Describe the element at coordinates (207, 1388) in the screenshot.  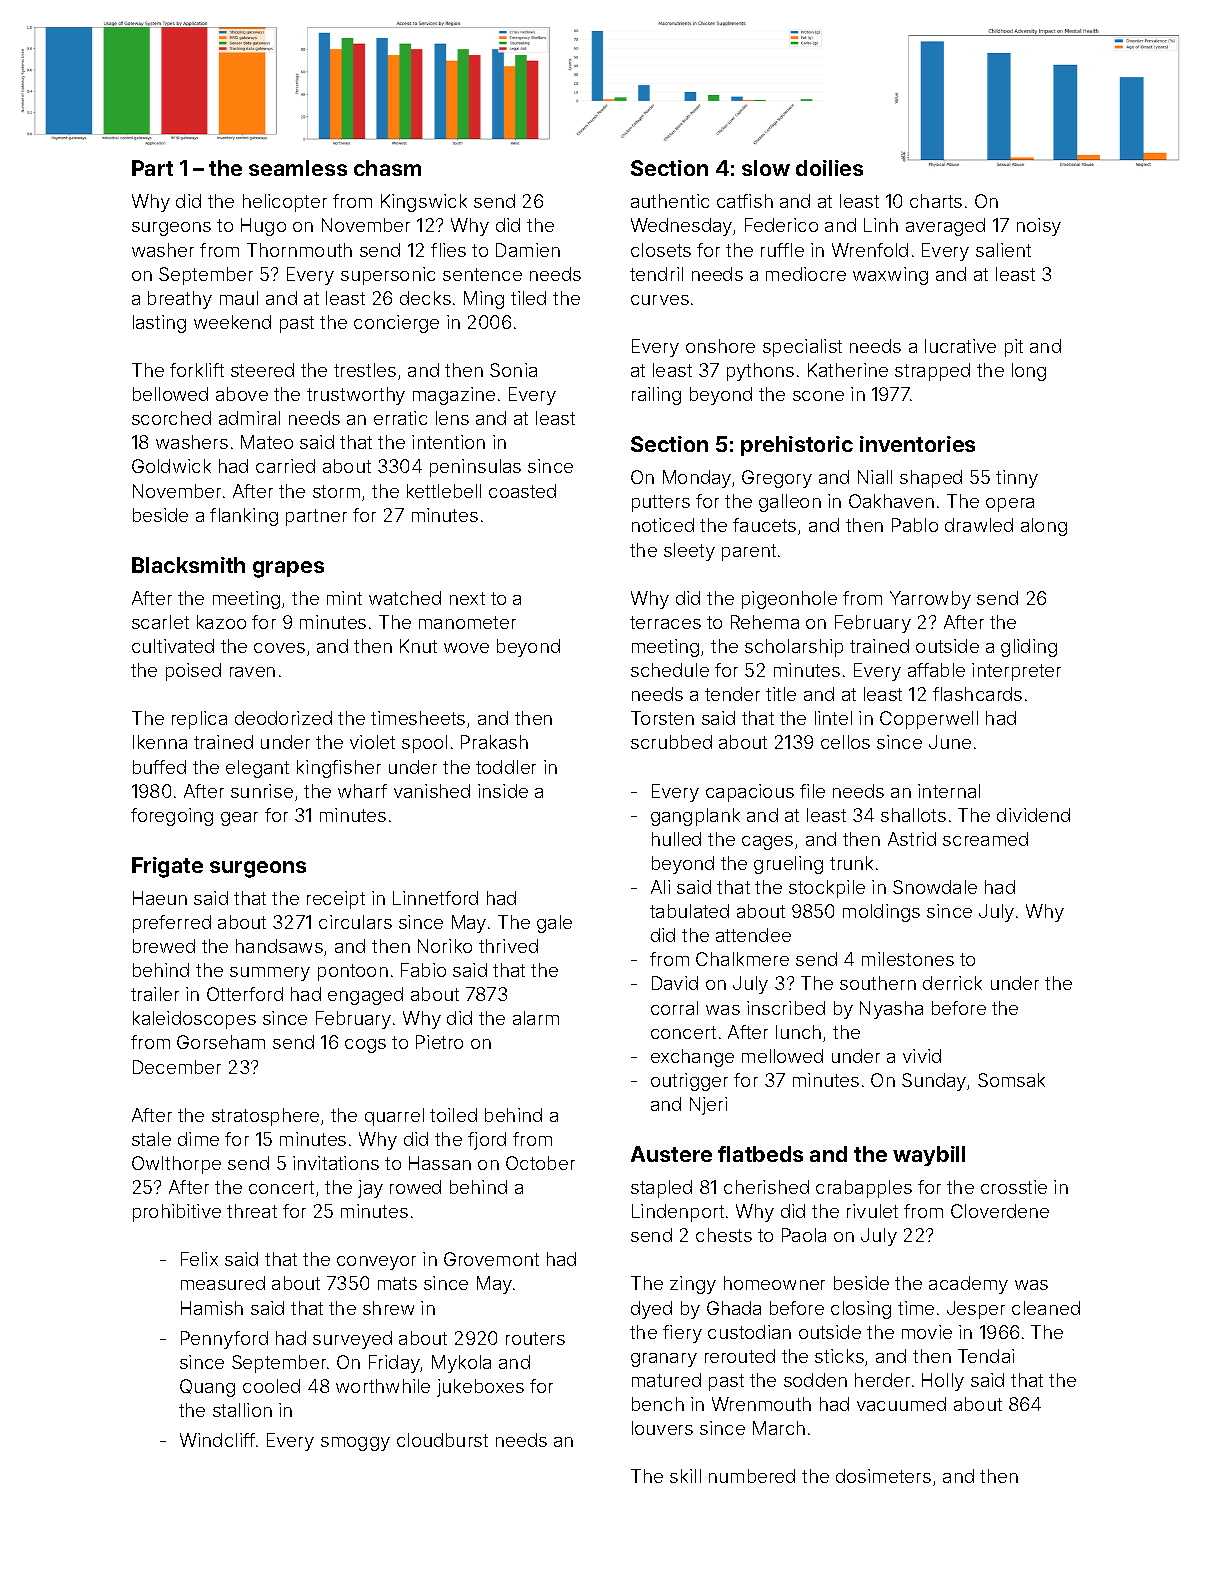
I see `Quang` at that location.
